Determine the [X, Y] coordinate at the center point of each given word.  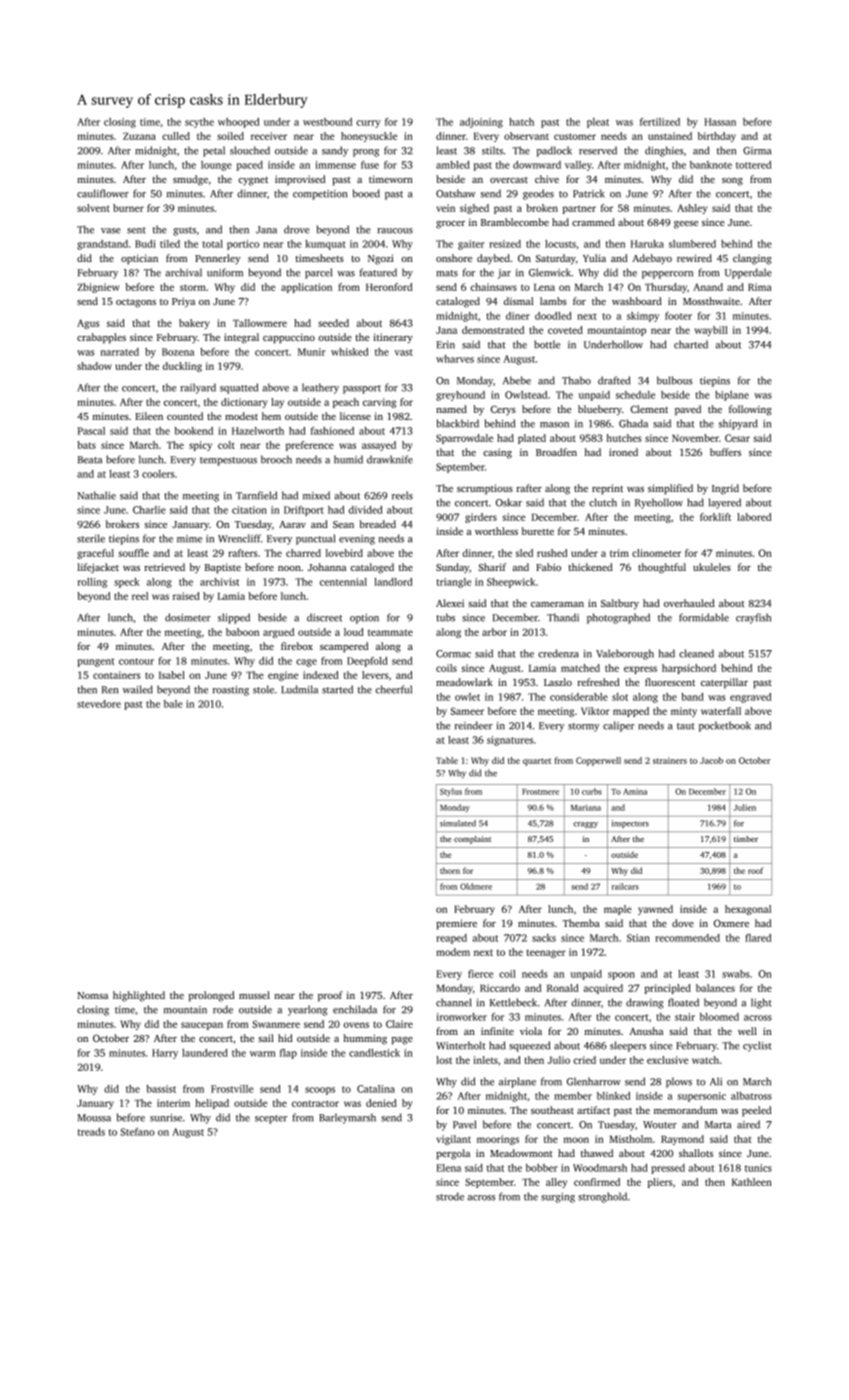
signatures [510, 741]
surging [558, 1198]
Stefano [137, 1132]
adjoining [481, 123]
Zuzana [139, 136]
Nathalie [96, 495]
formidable [704, 617]
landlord [393, 582]
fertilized [660, 122]
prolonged [211, 996]
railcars [625, 886]
